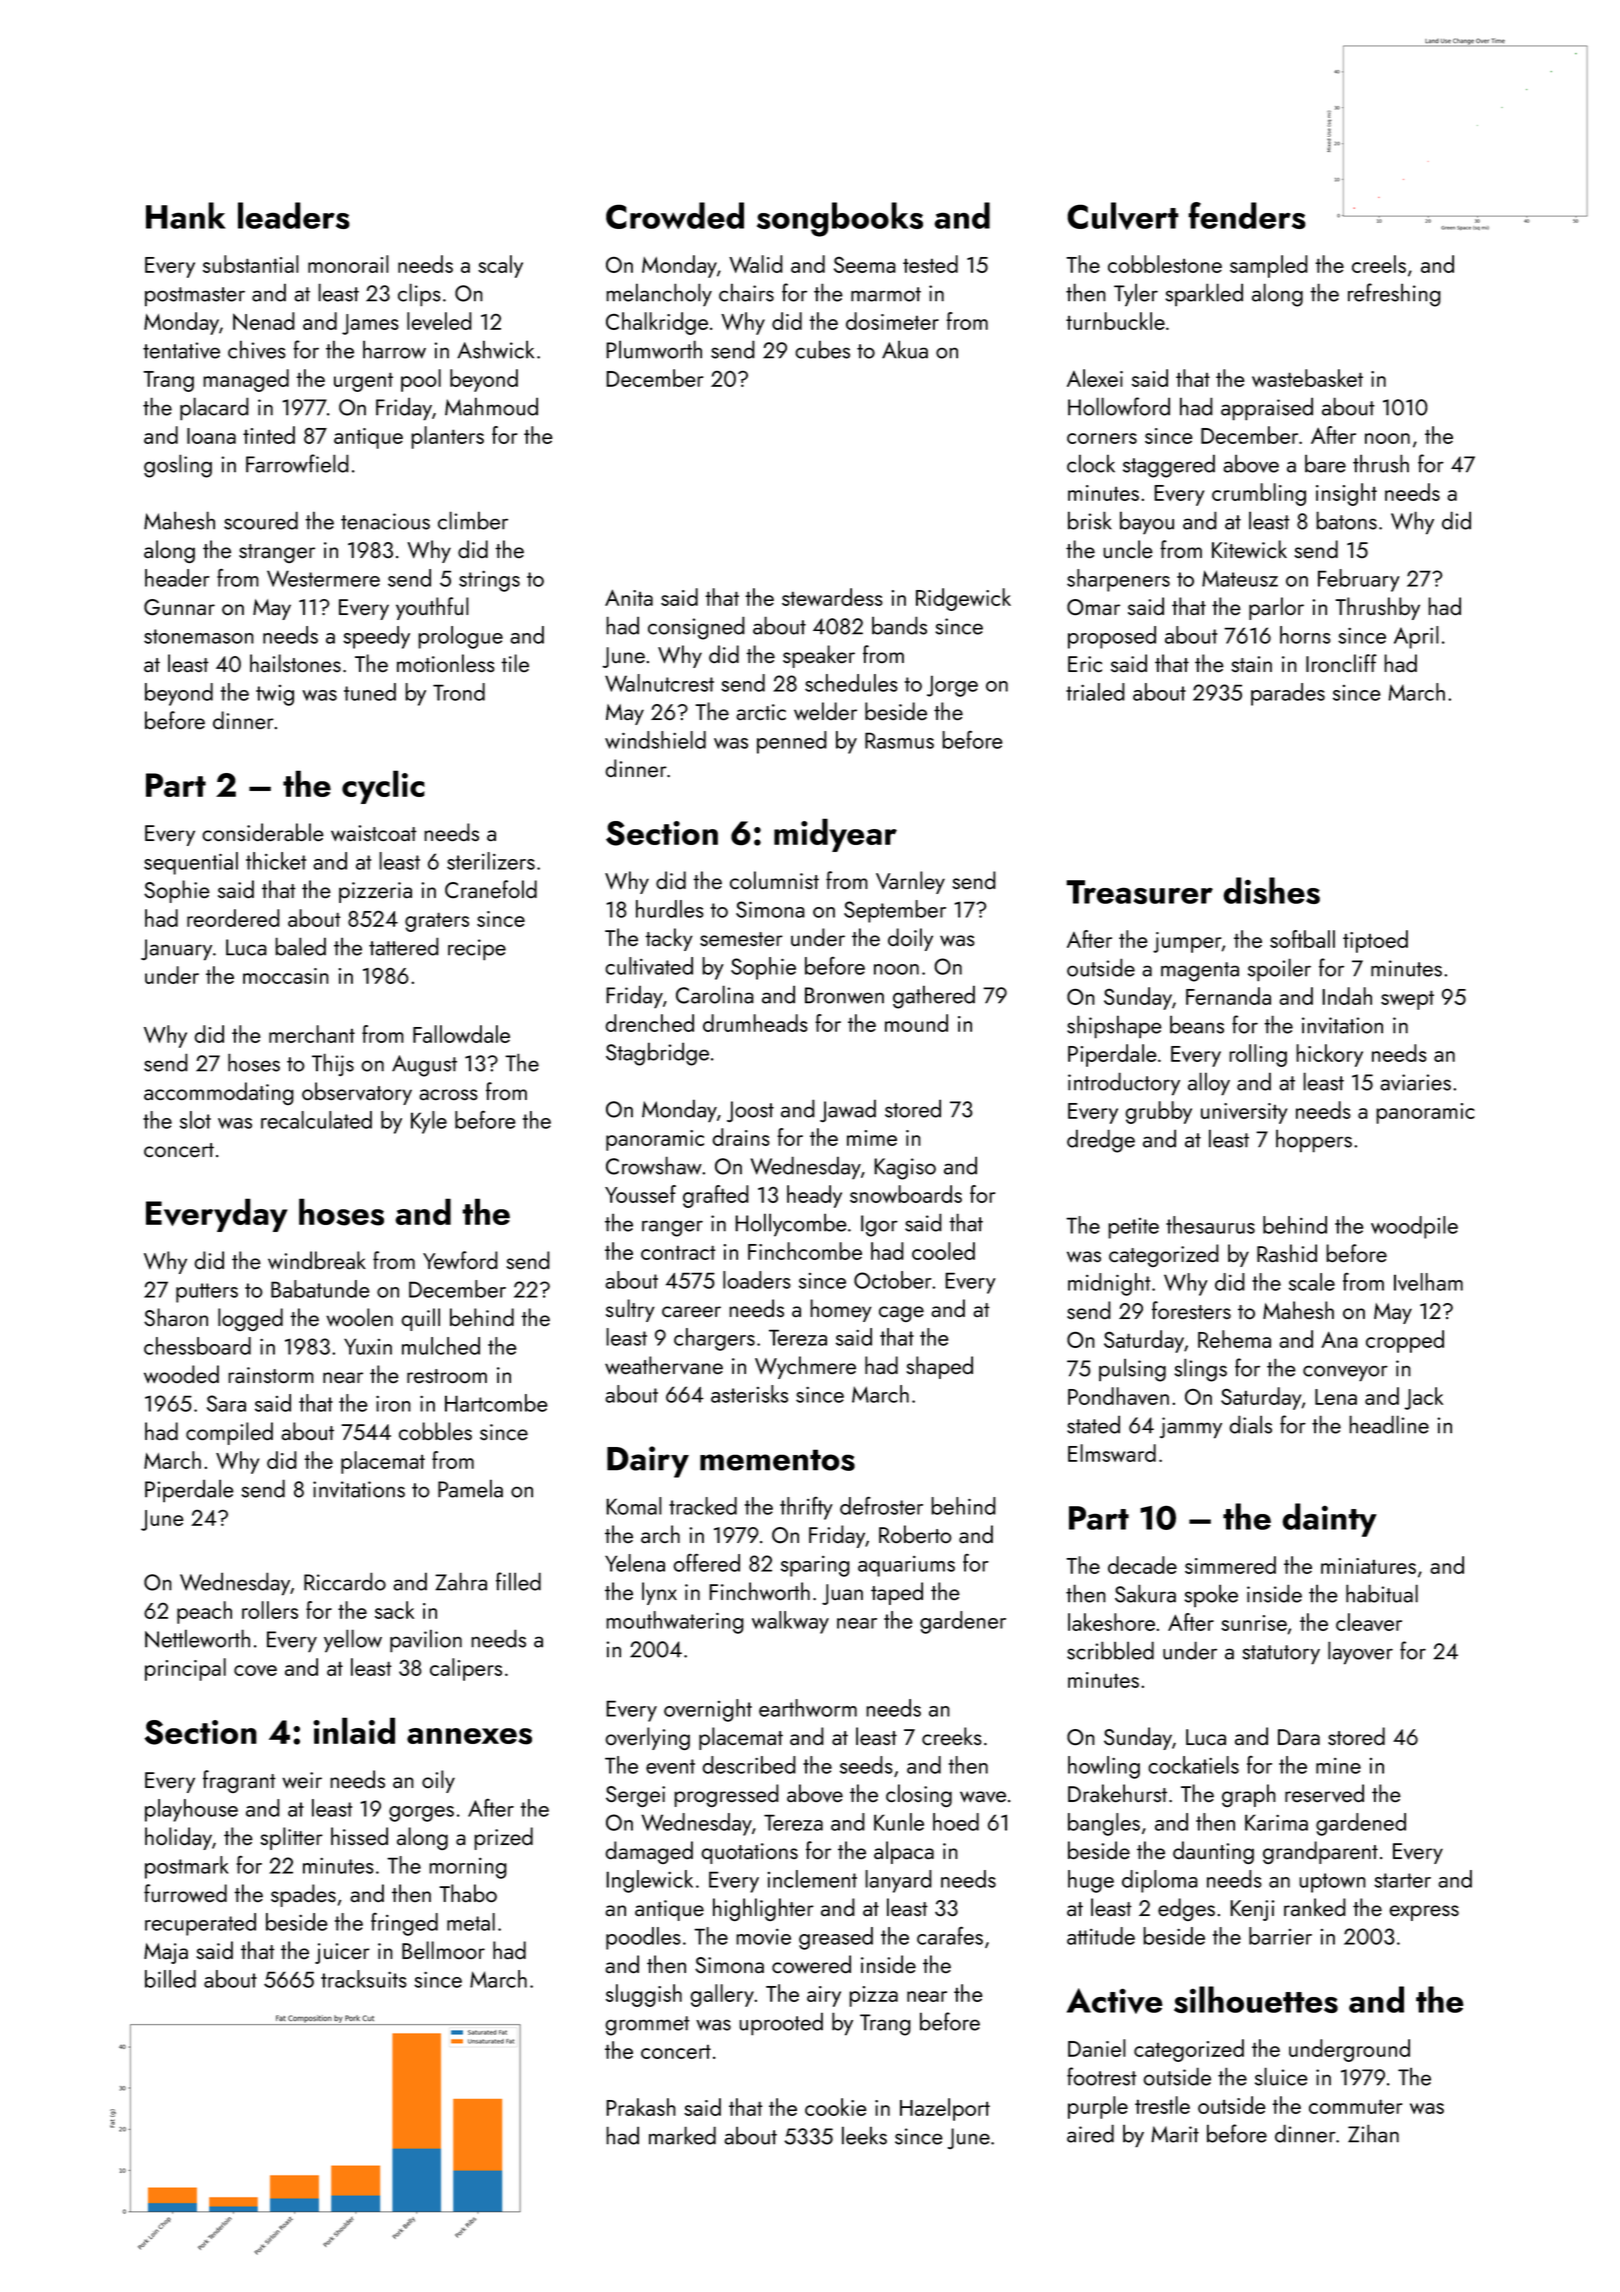  Describe the element at coordinates (1415, 1082) in the image. I see `aviaries` at that location.
